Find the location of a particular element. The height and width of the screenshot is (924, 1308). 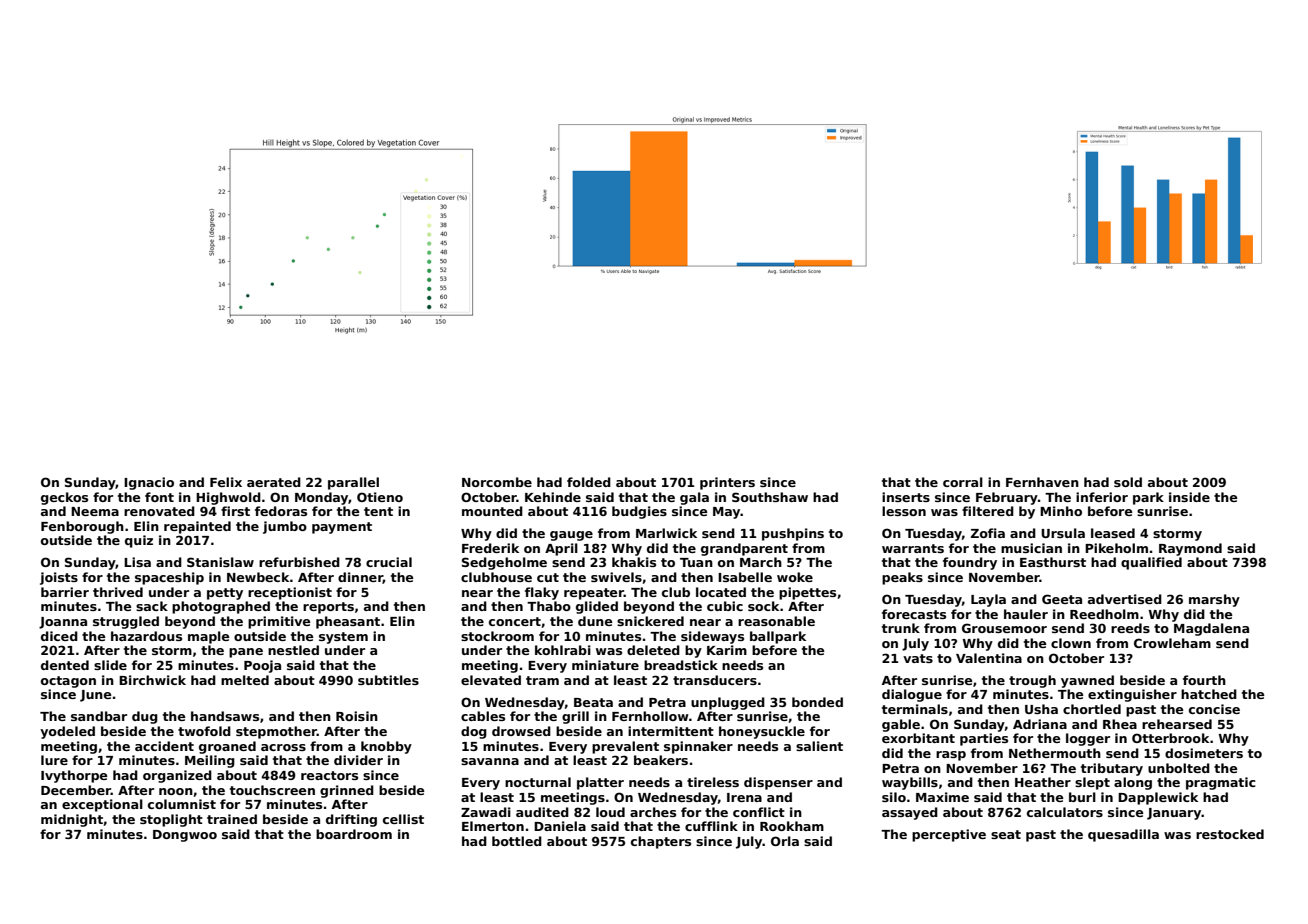

honeysuckle is located at coordinates (762, 732).
